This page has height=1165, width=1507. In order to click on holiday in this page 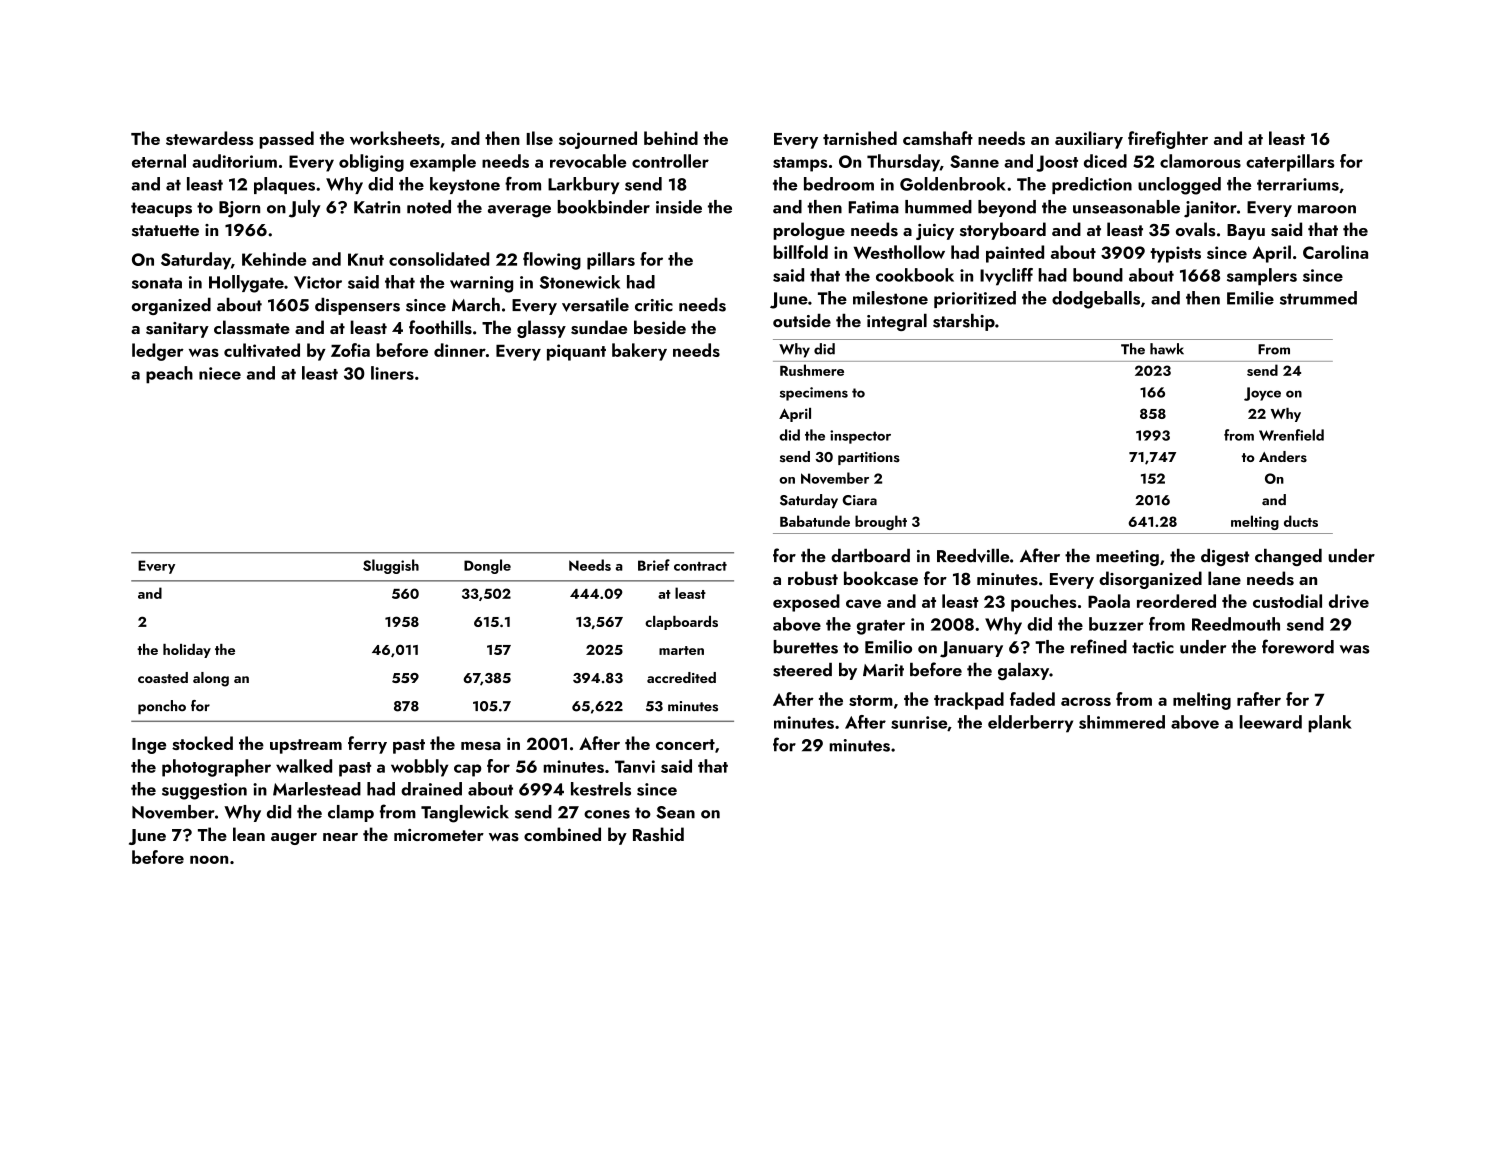, I will do `click(187, 651)`.
